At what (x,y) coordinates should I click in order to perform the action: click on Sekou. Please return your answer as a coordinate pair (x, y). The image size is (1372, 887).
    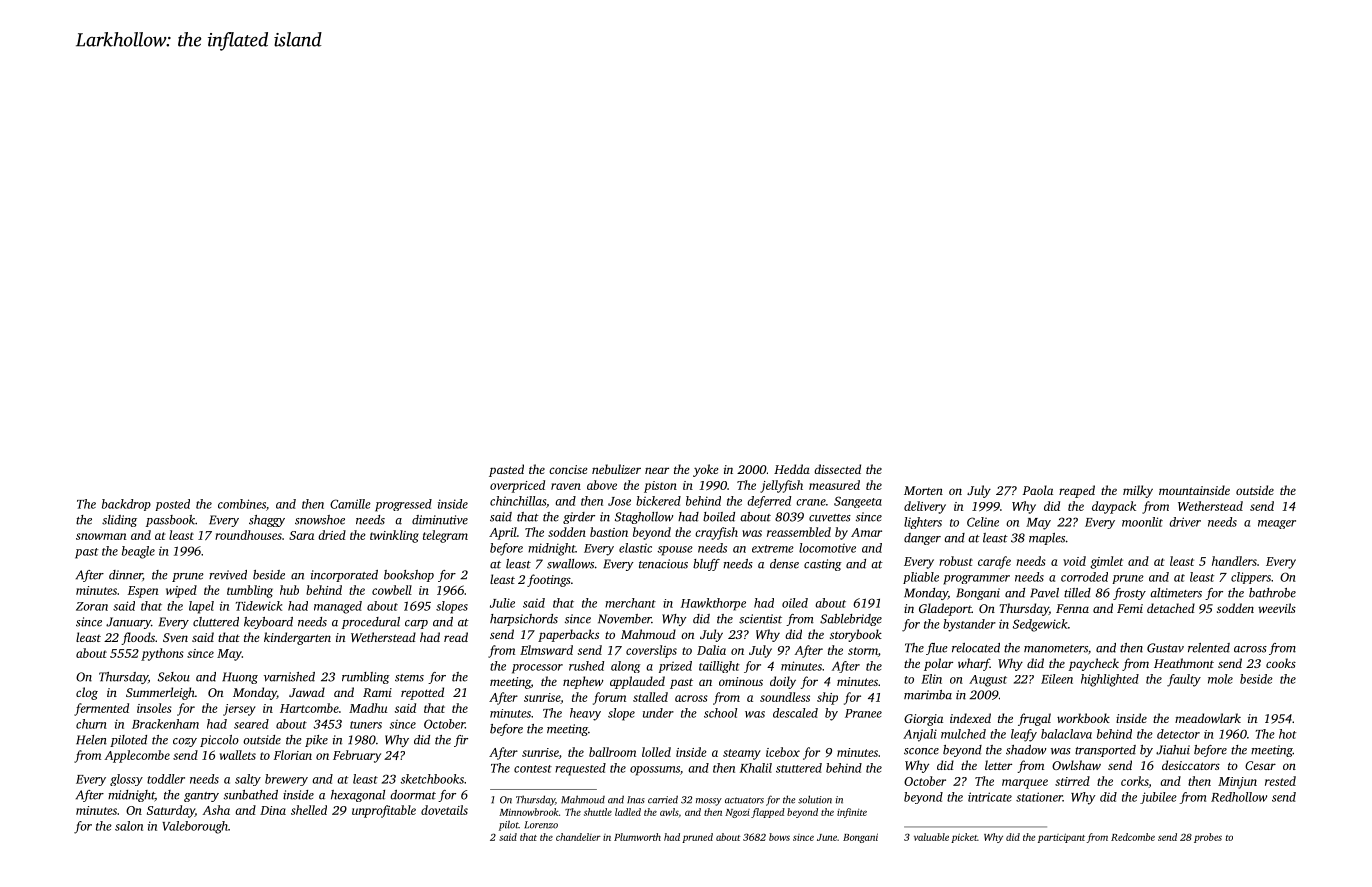
    Looking at the image, I should click on (174, 677).
